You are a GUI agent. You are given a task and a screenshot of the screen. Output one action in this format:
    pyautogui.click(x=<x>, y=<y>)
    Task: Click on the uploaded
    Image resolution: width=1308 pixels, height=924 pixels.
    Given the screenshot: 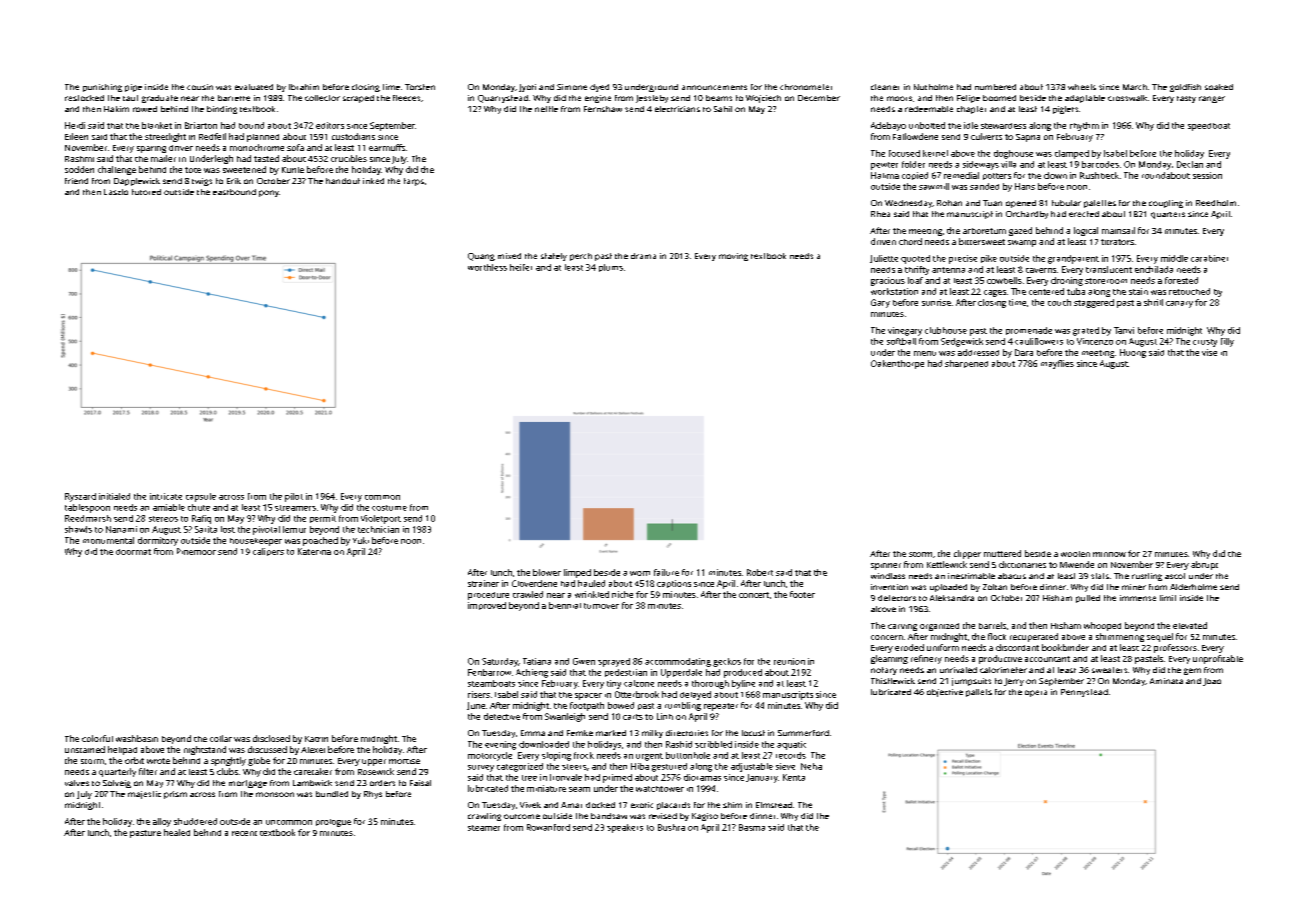 What is the action you would take?
    pyautogui.click(x=948, y=588)
